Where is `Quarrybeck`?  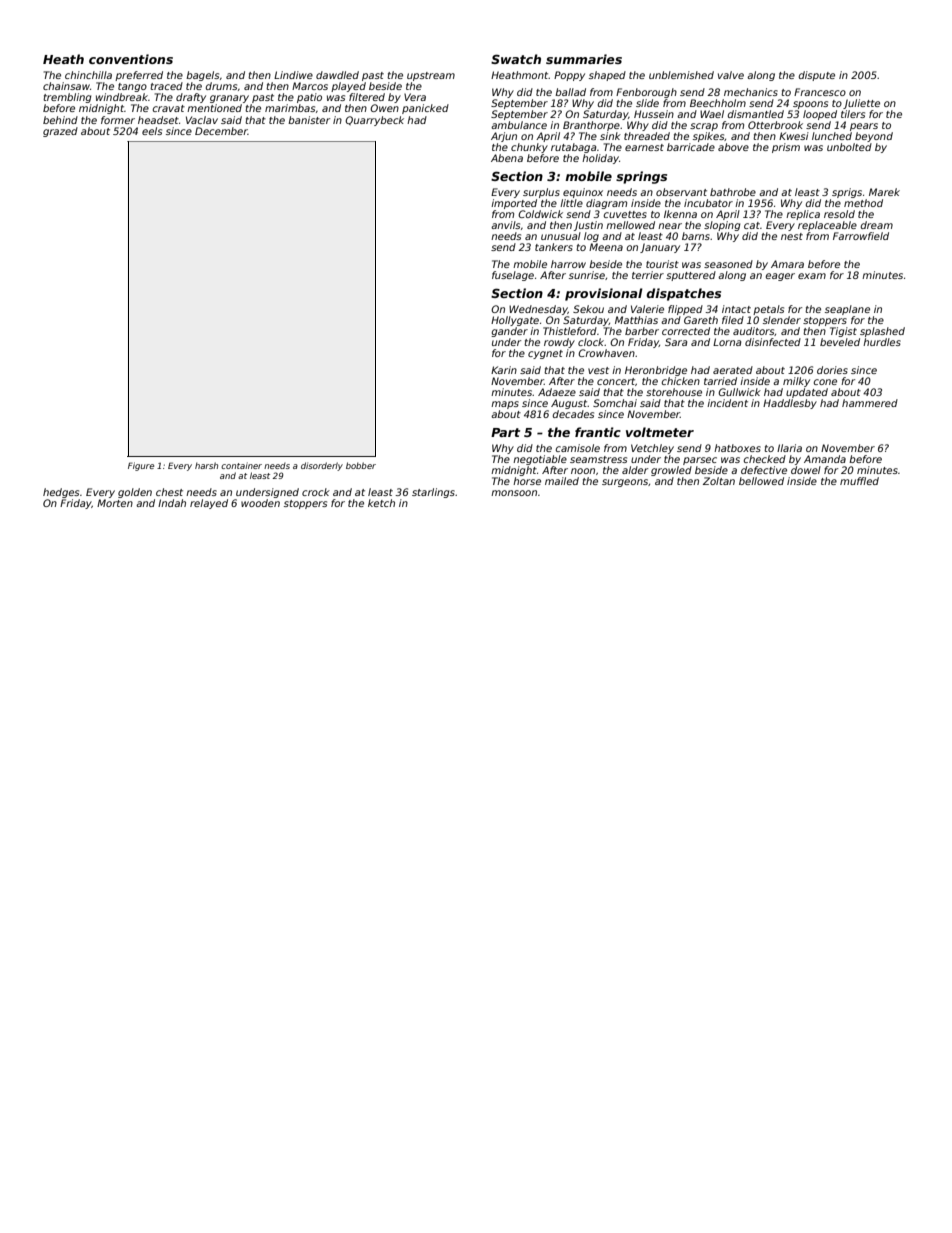 Quarrybeck is located at coordinates (374, 121).
